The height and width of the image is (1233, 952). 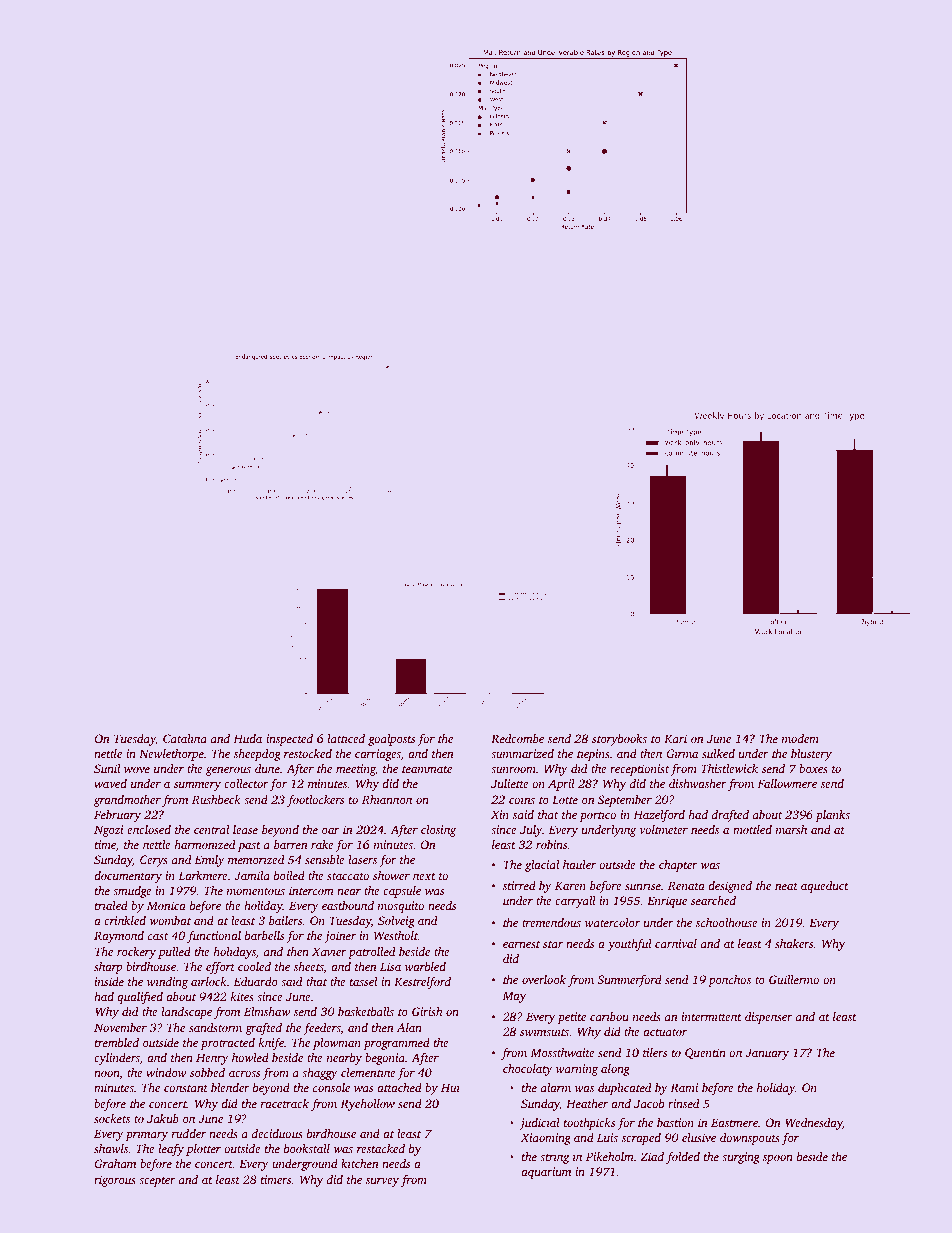 What do you see at coordinates (391, 740) in the image?
I see `goalposts` at bounding box center [391, 740].
